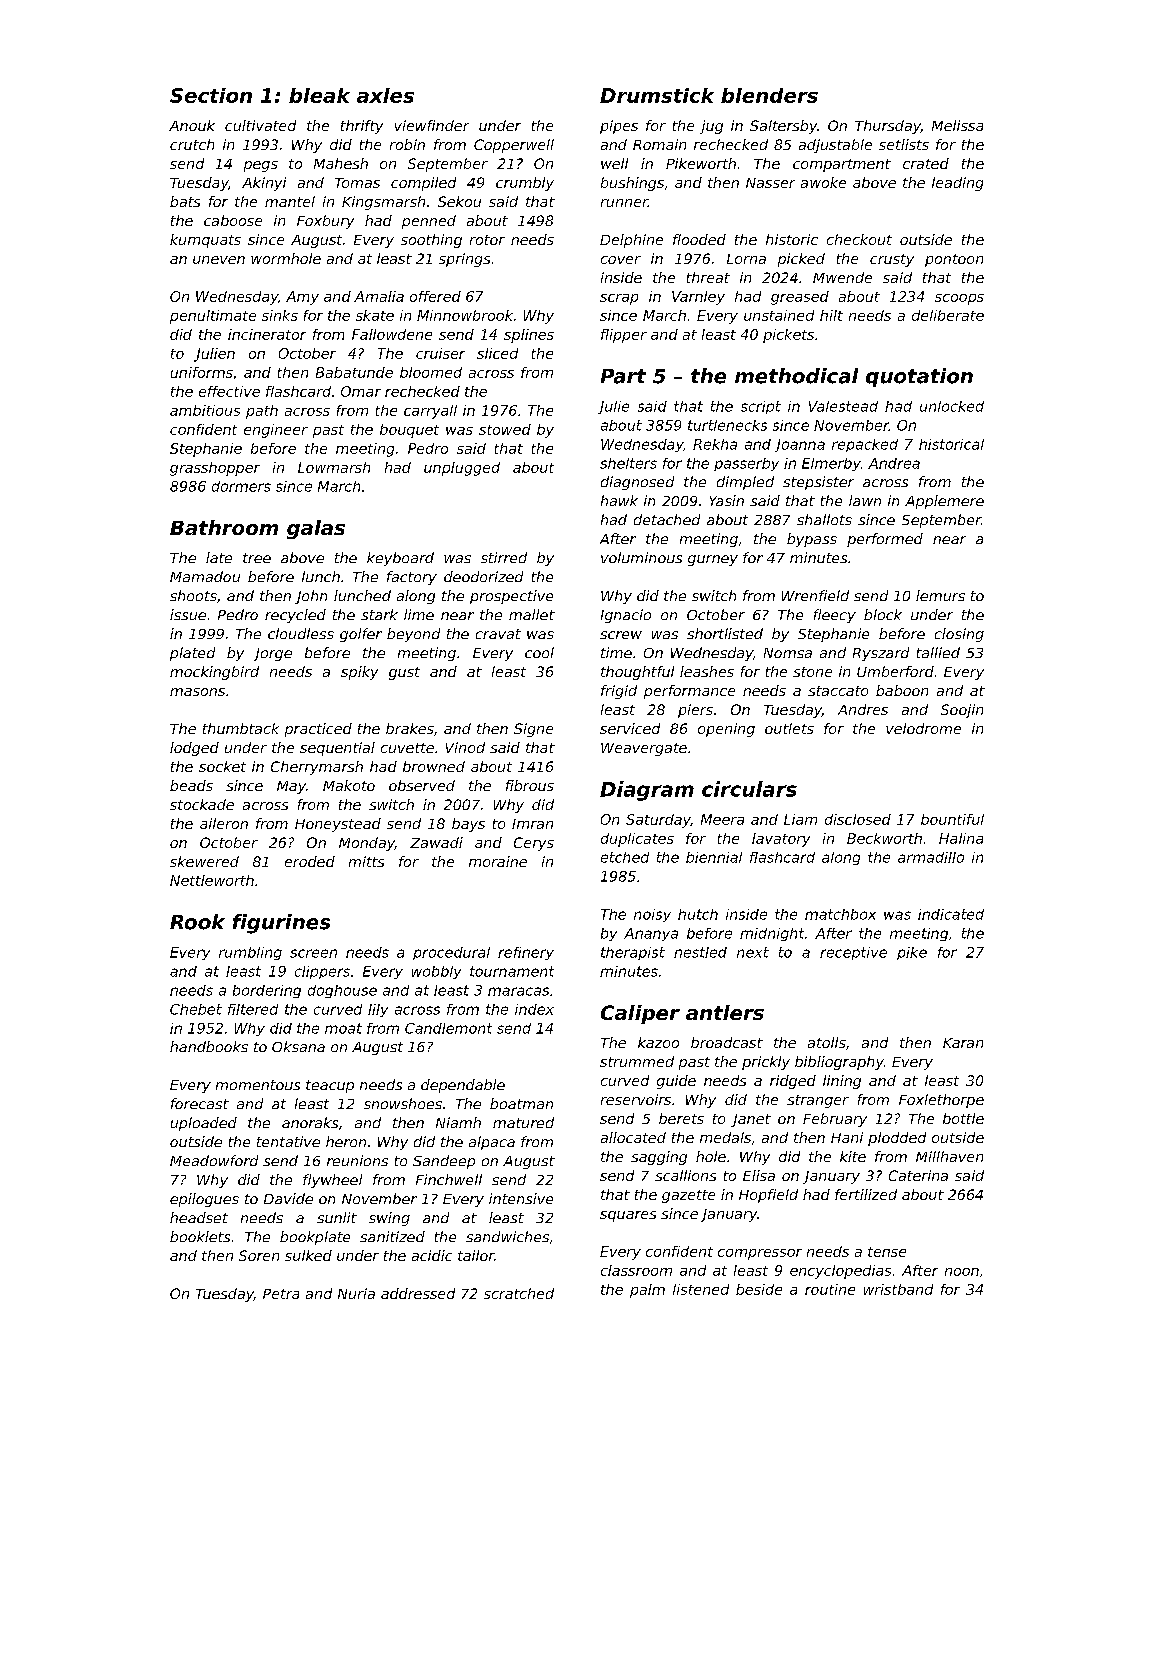 The width and height of the image is (1154, 1672). What do you see at coordinates (281, 1294) in the image?
I see `Petra` at bounding box center [281, 1294].
